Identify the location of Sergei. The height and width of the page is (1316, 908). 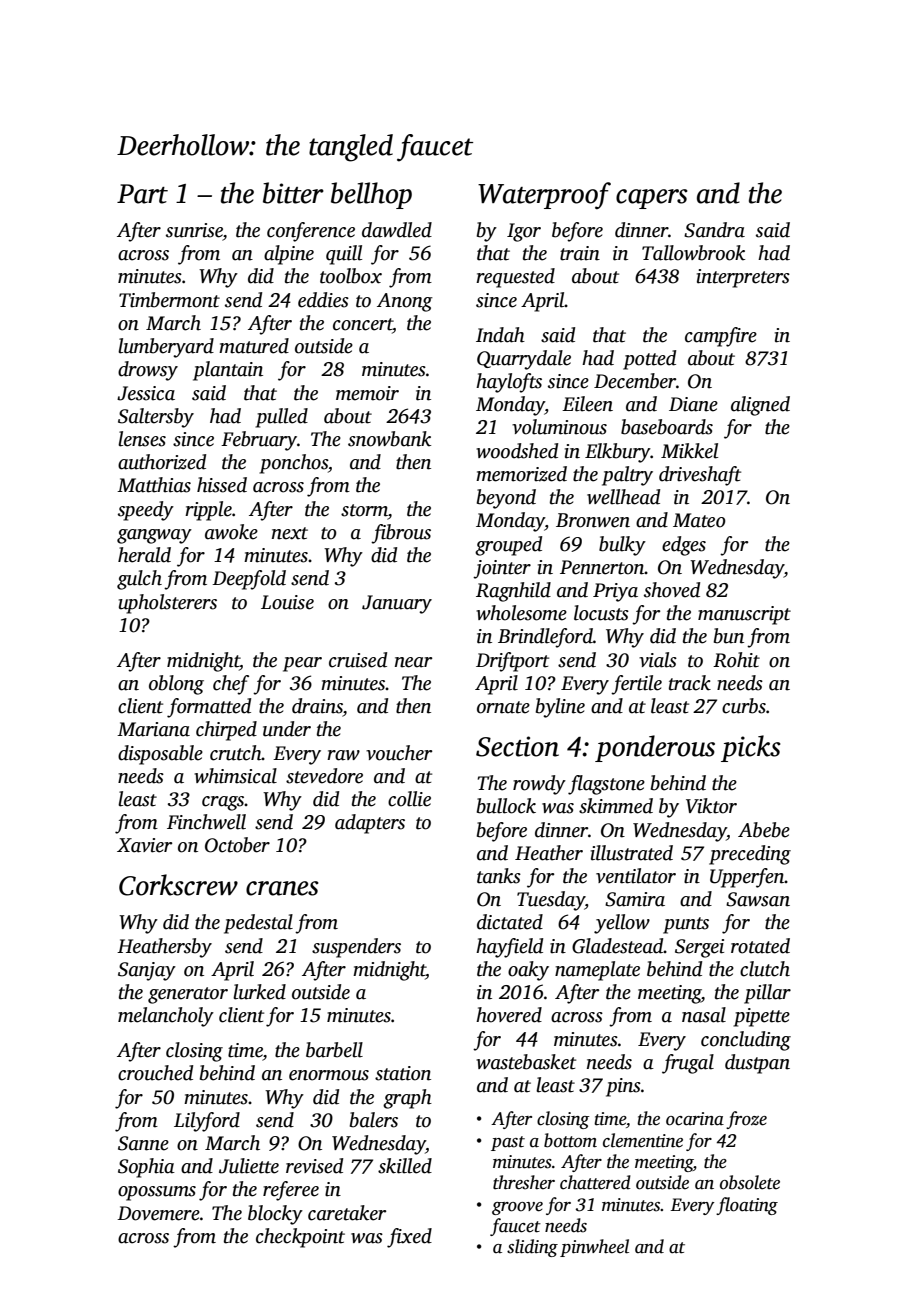
(699, 948).
